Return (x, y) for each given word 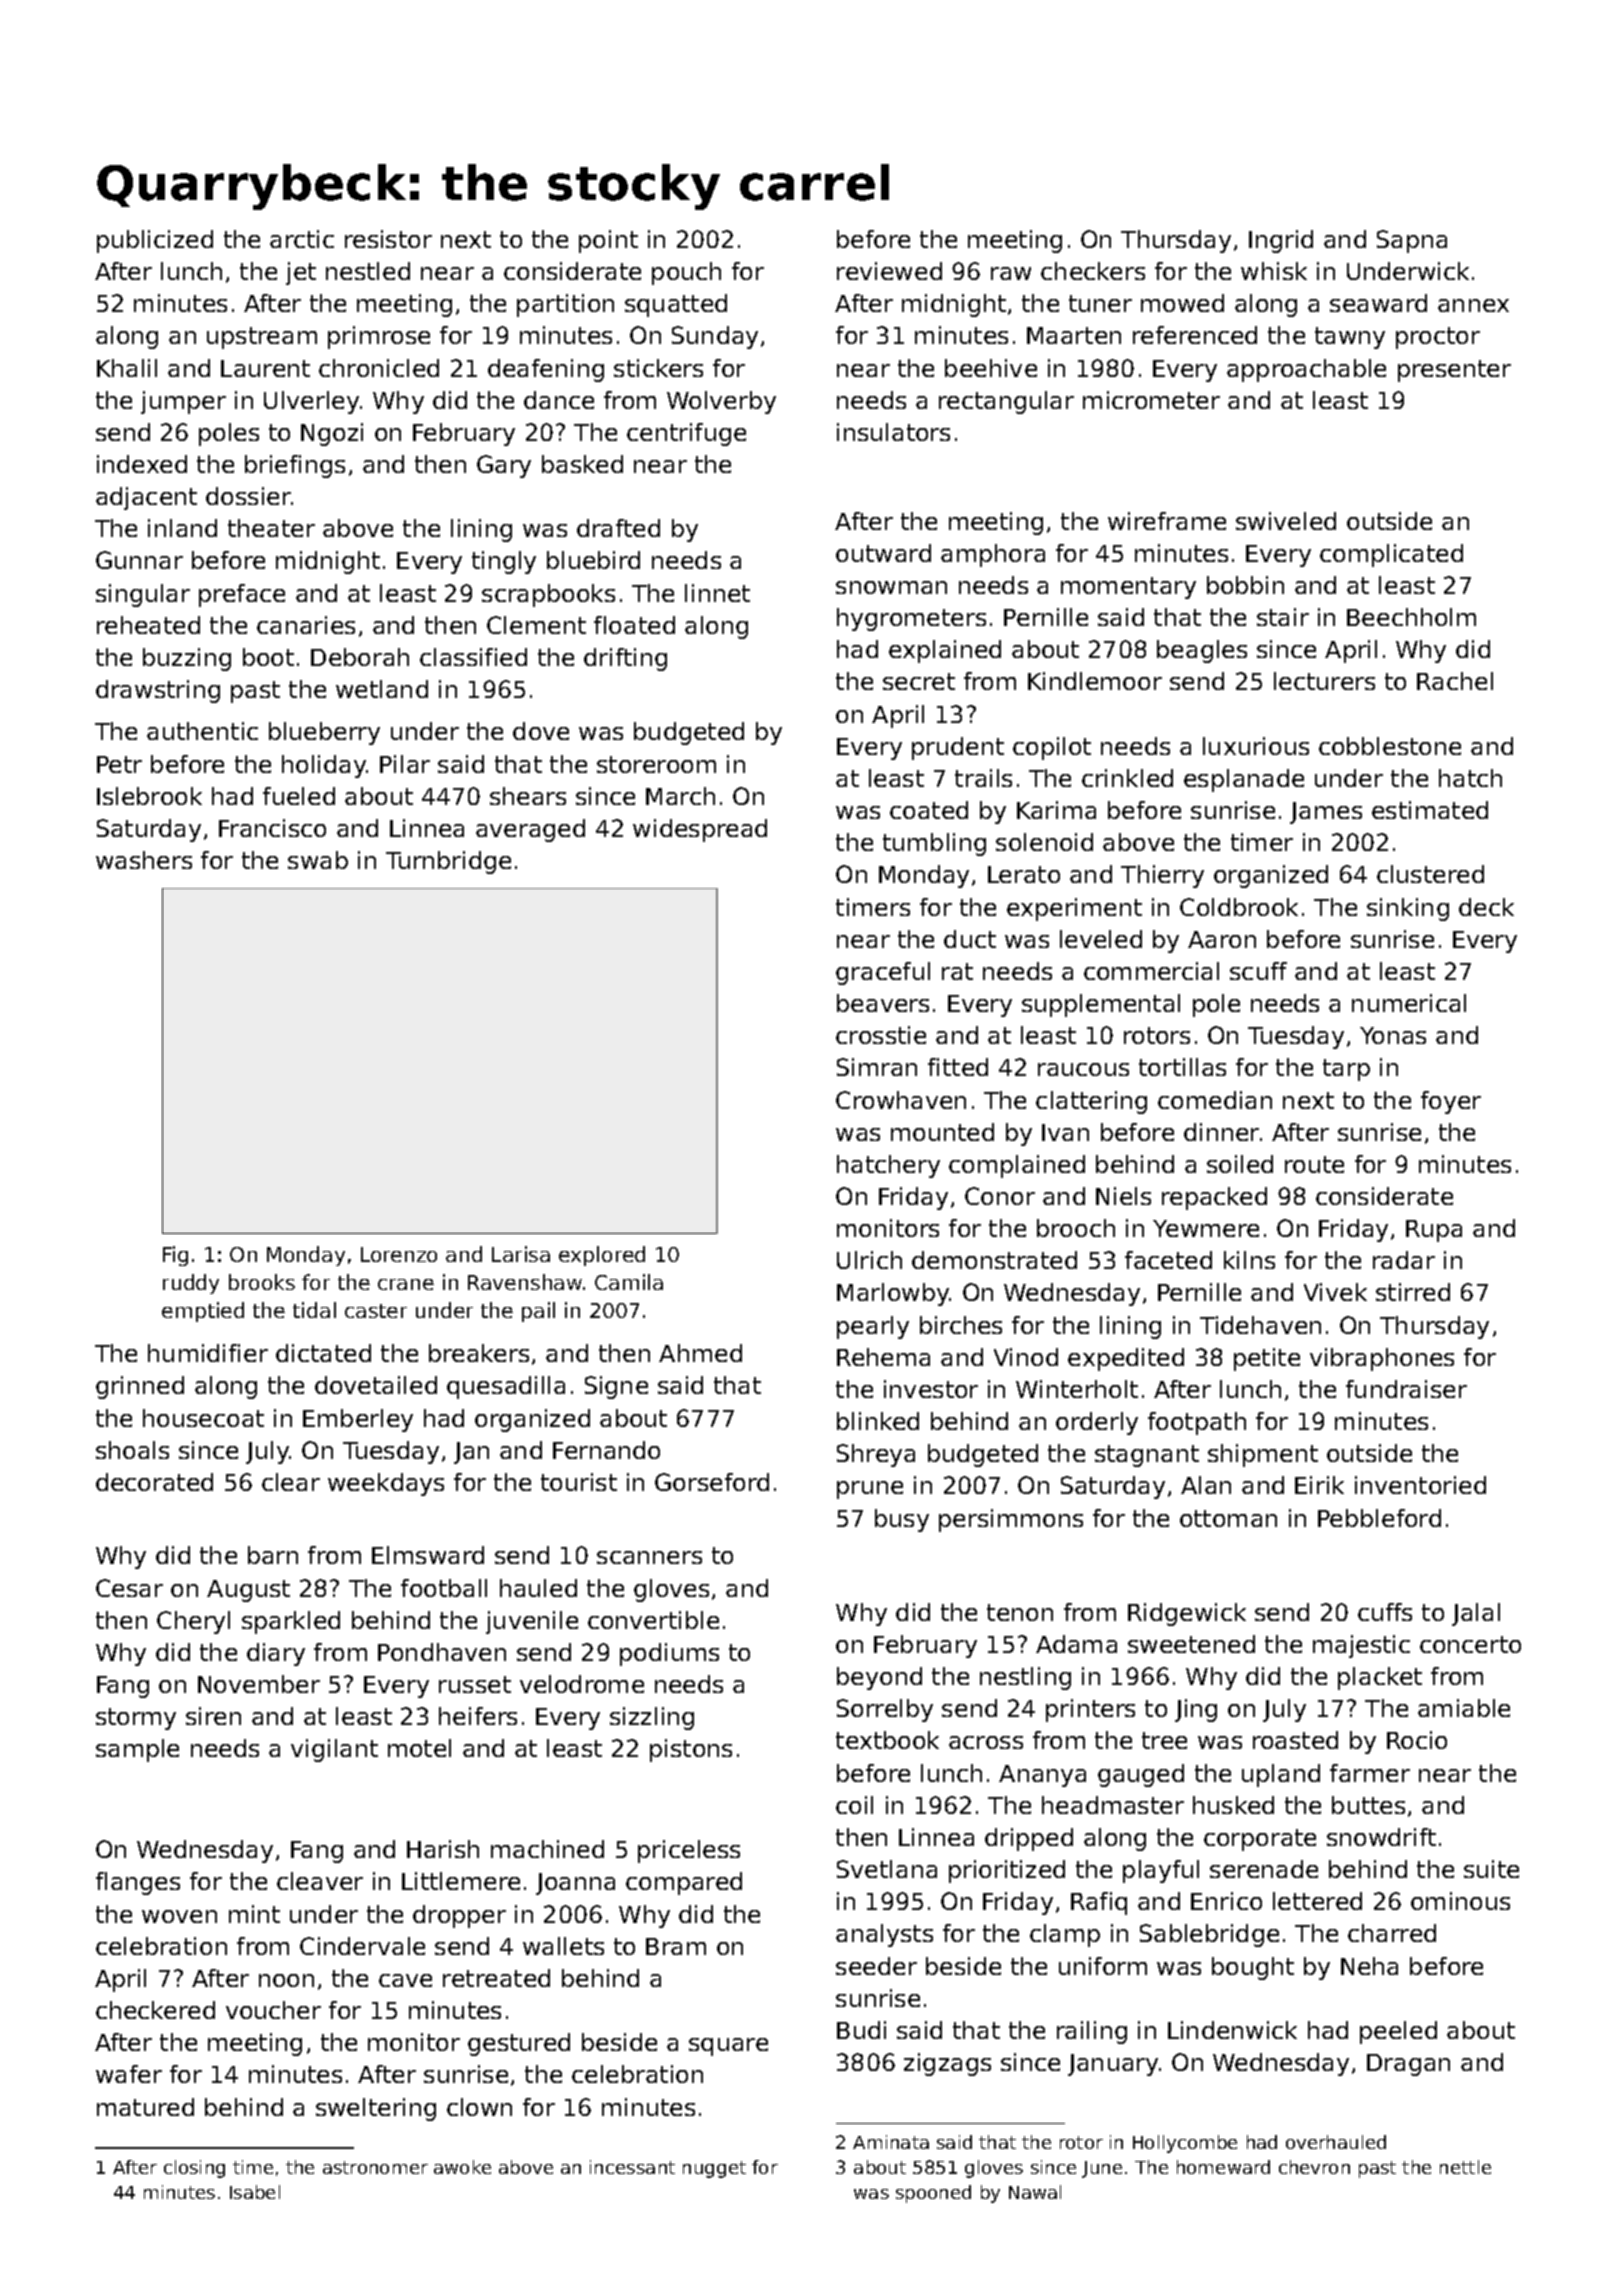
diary (276, 1654)
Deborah (360, 657)
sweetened (1191, 1644)
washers (144, 860)
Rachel (1455, 681)
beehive (991, 368)
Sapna (1412, 241)
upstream (262, 338)
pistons (691, 1750)
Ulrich (869, 1260)
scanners (649, 1557)
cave (405, 1980)
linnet (717, 593)
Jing (1196, 1710)
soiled (1240, 1164)
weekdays (386, 1484)
